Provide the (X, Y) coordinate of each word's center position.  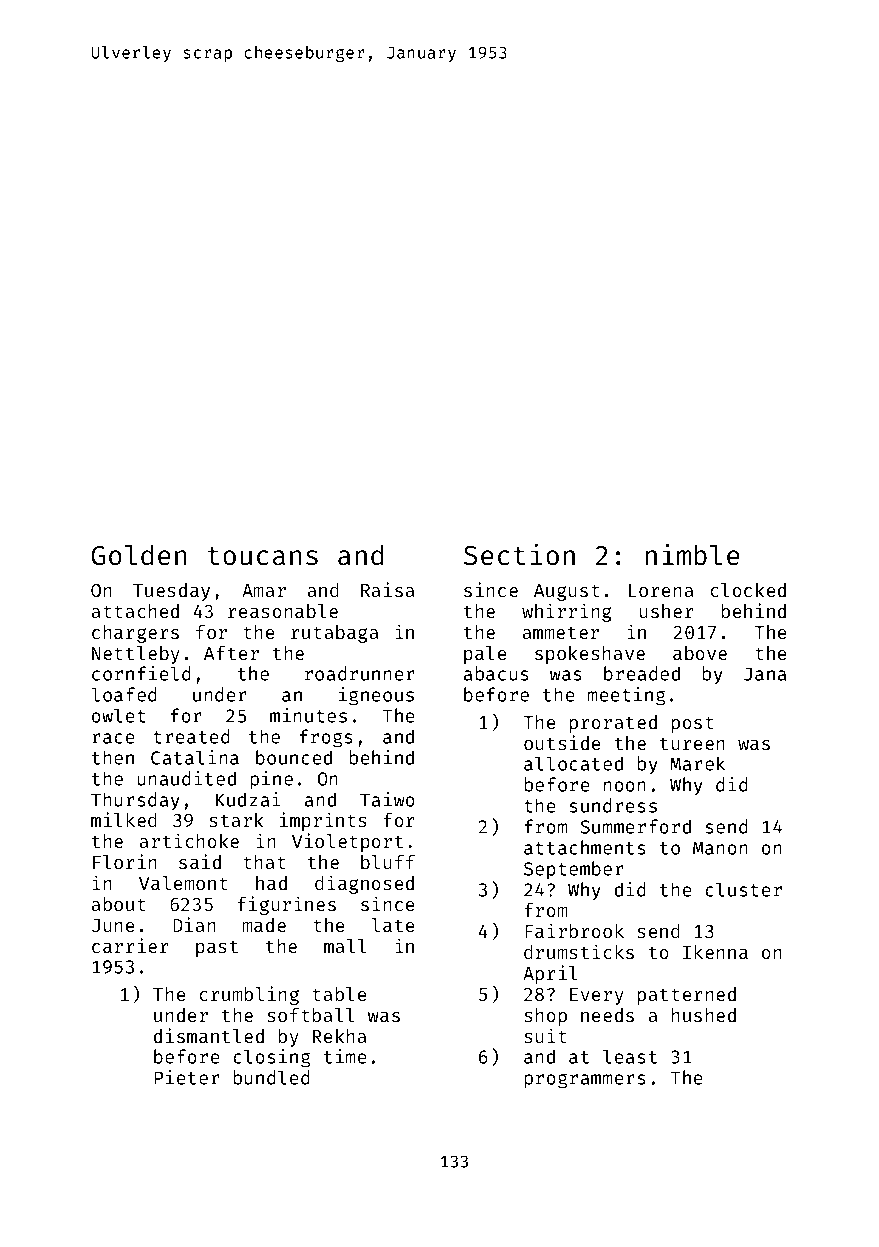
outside (562, 742)
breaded (642, 673)
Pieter (187, 1077)
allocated (573, 763)
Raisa (387, 589)
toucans (262, 556)
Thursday (135, 801)
